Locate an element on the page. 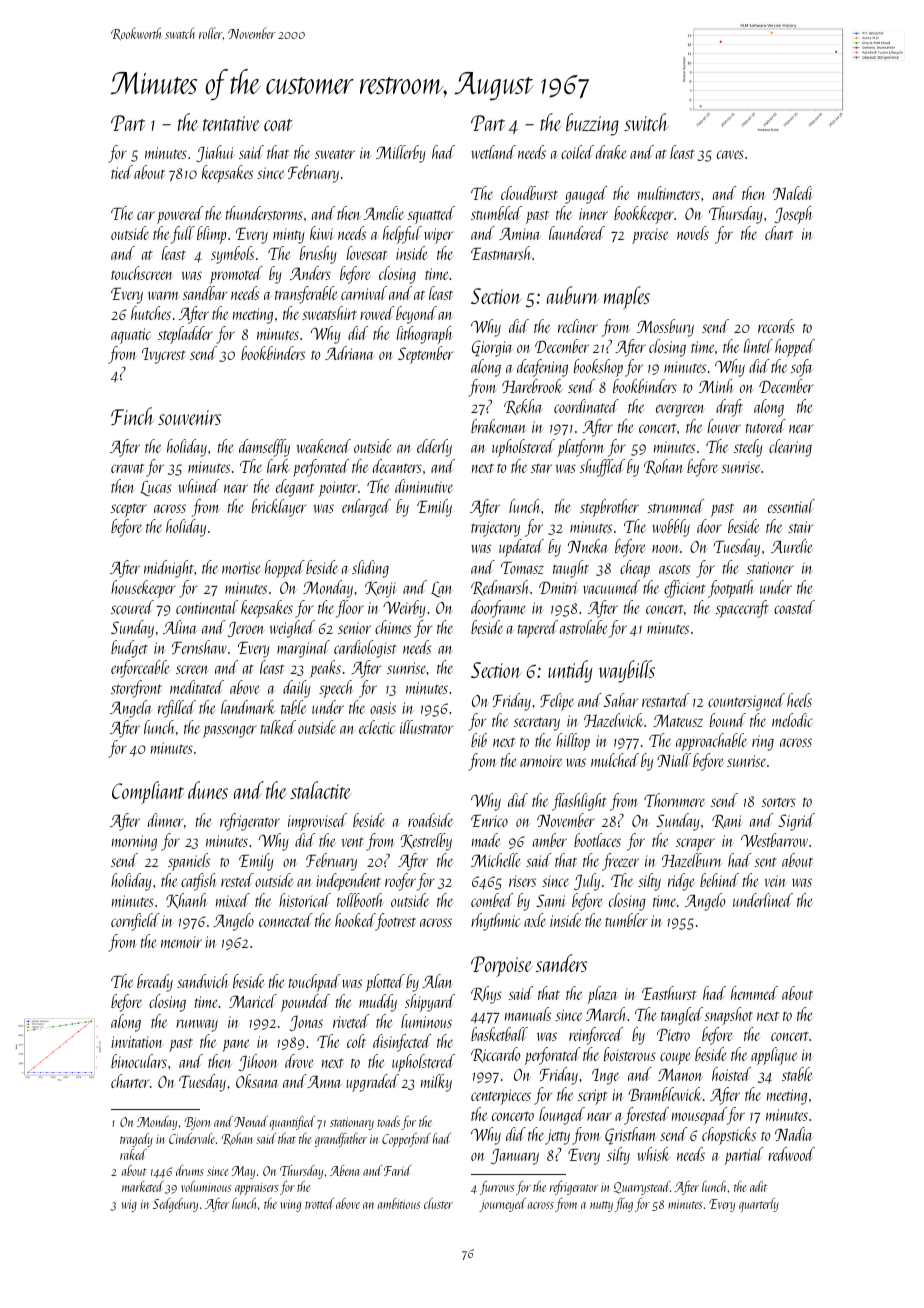  strummed is located at coordinates (676, 506).
